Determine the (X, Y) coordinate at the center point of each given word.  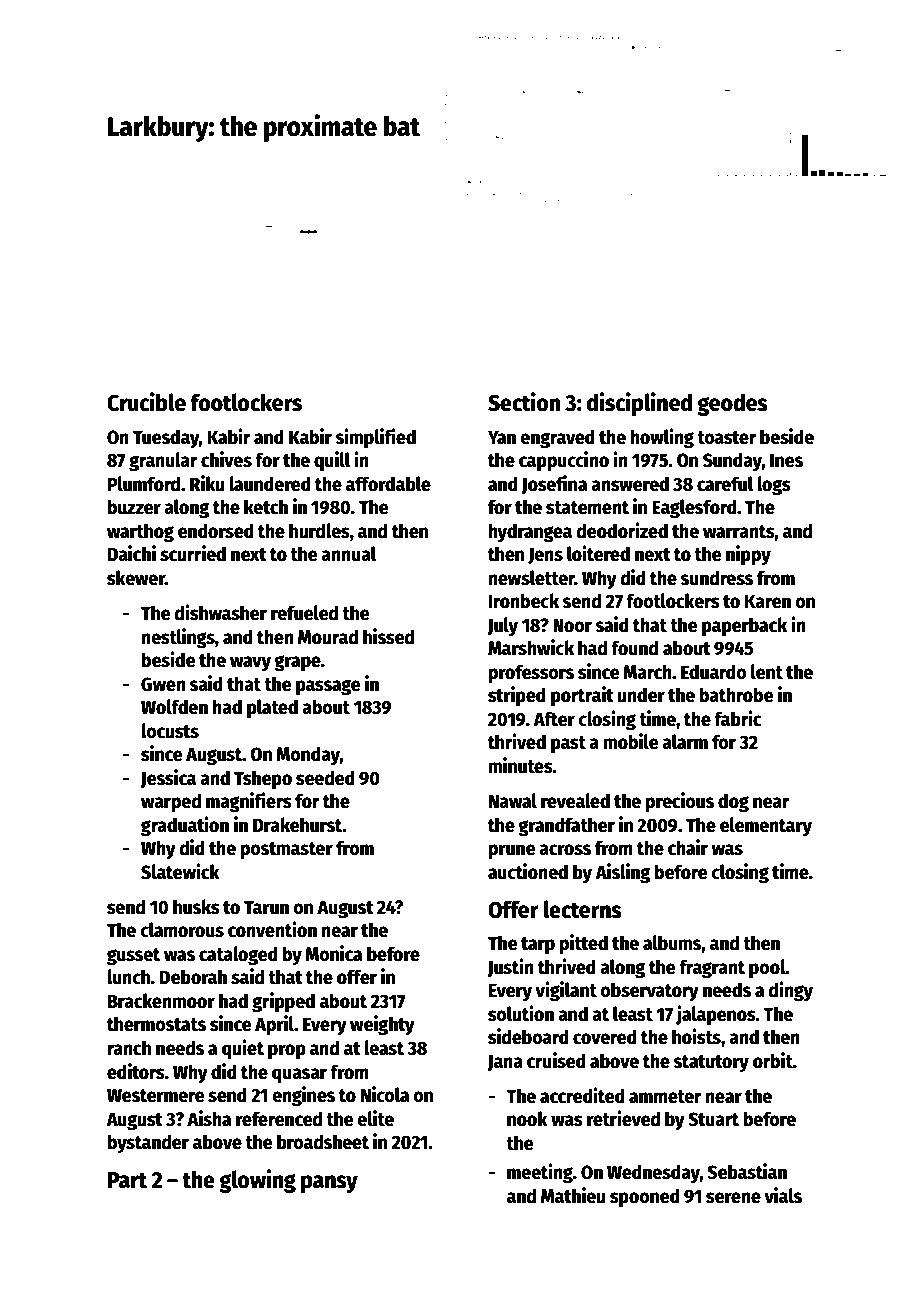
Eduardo (714, 672)
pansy (329, 1184)
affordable (388, 484)
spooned (645, 1197)
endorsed (216, 531)
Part (127, 1180)
